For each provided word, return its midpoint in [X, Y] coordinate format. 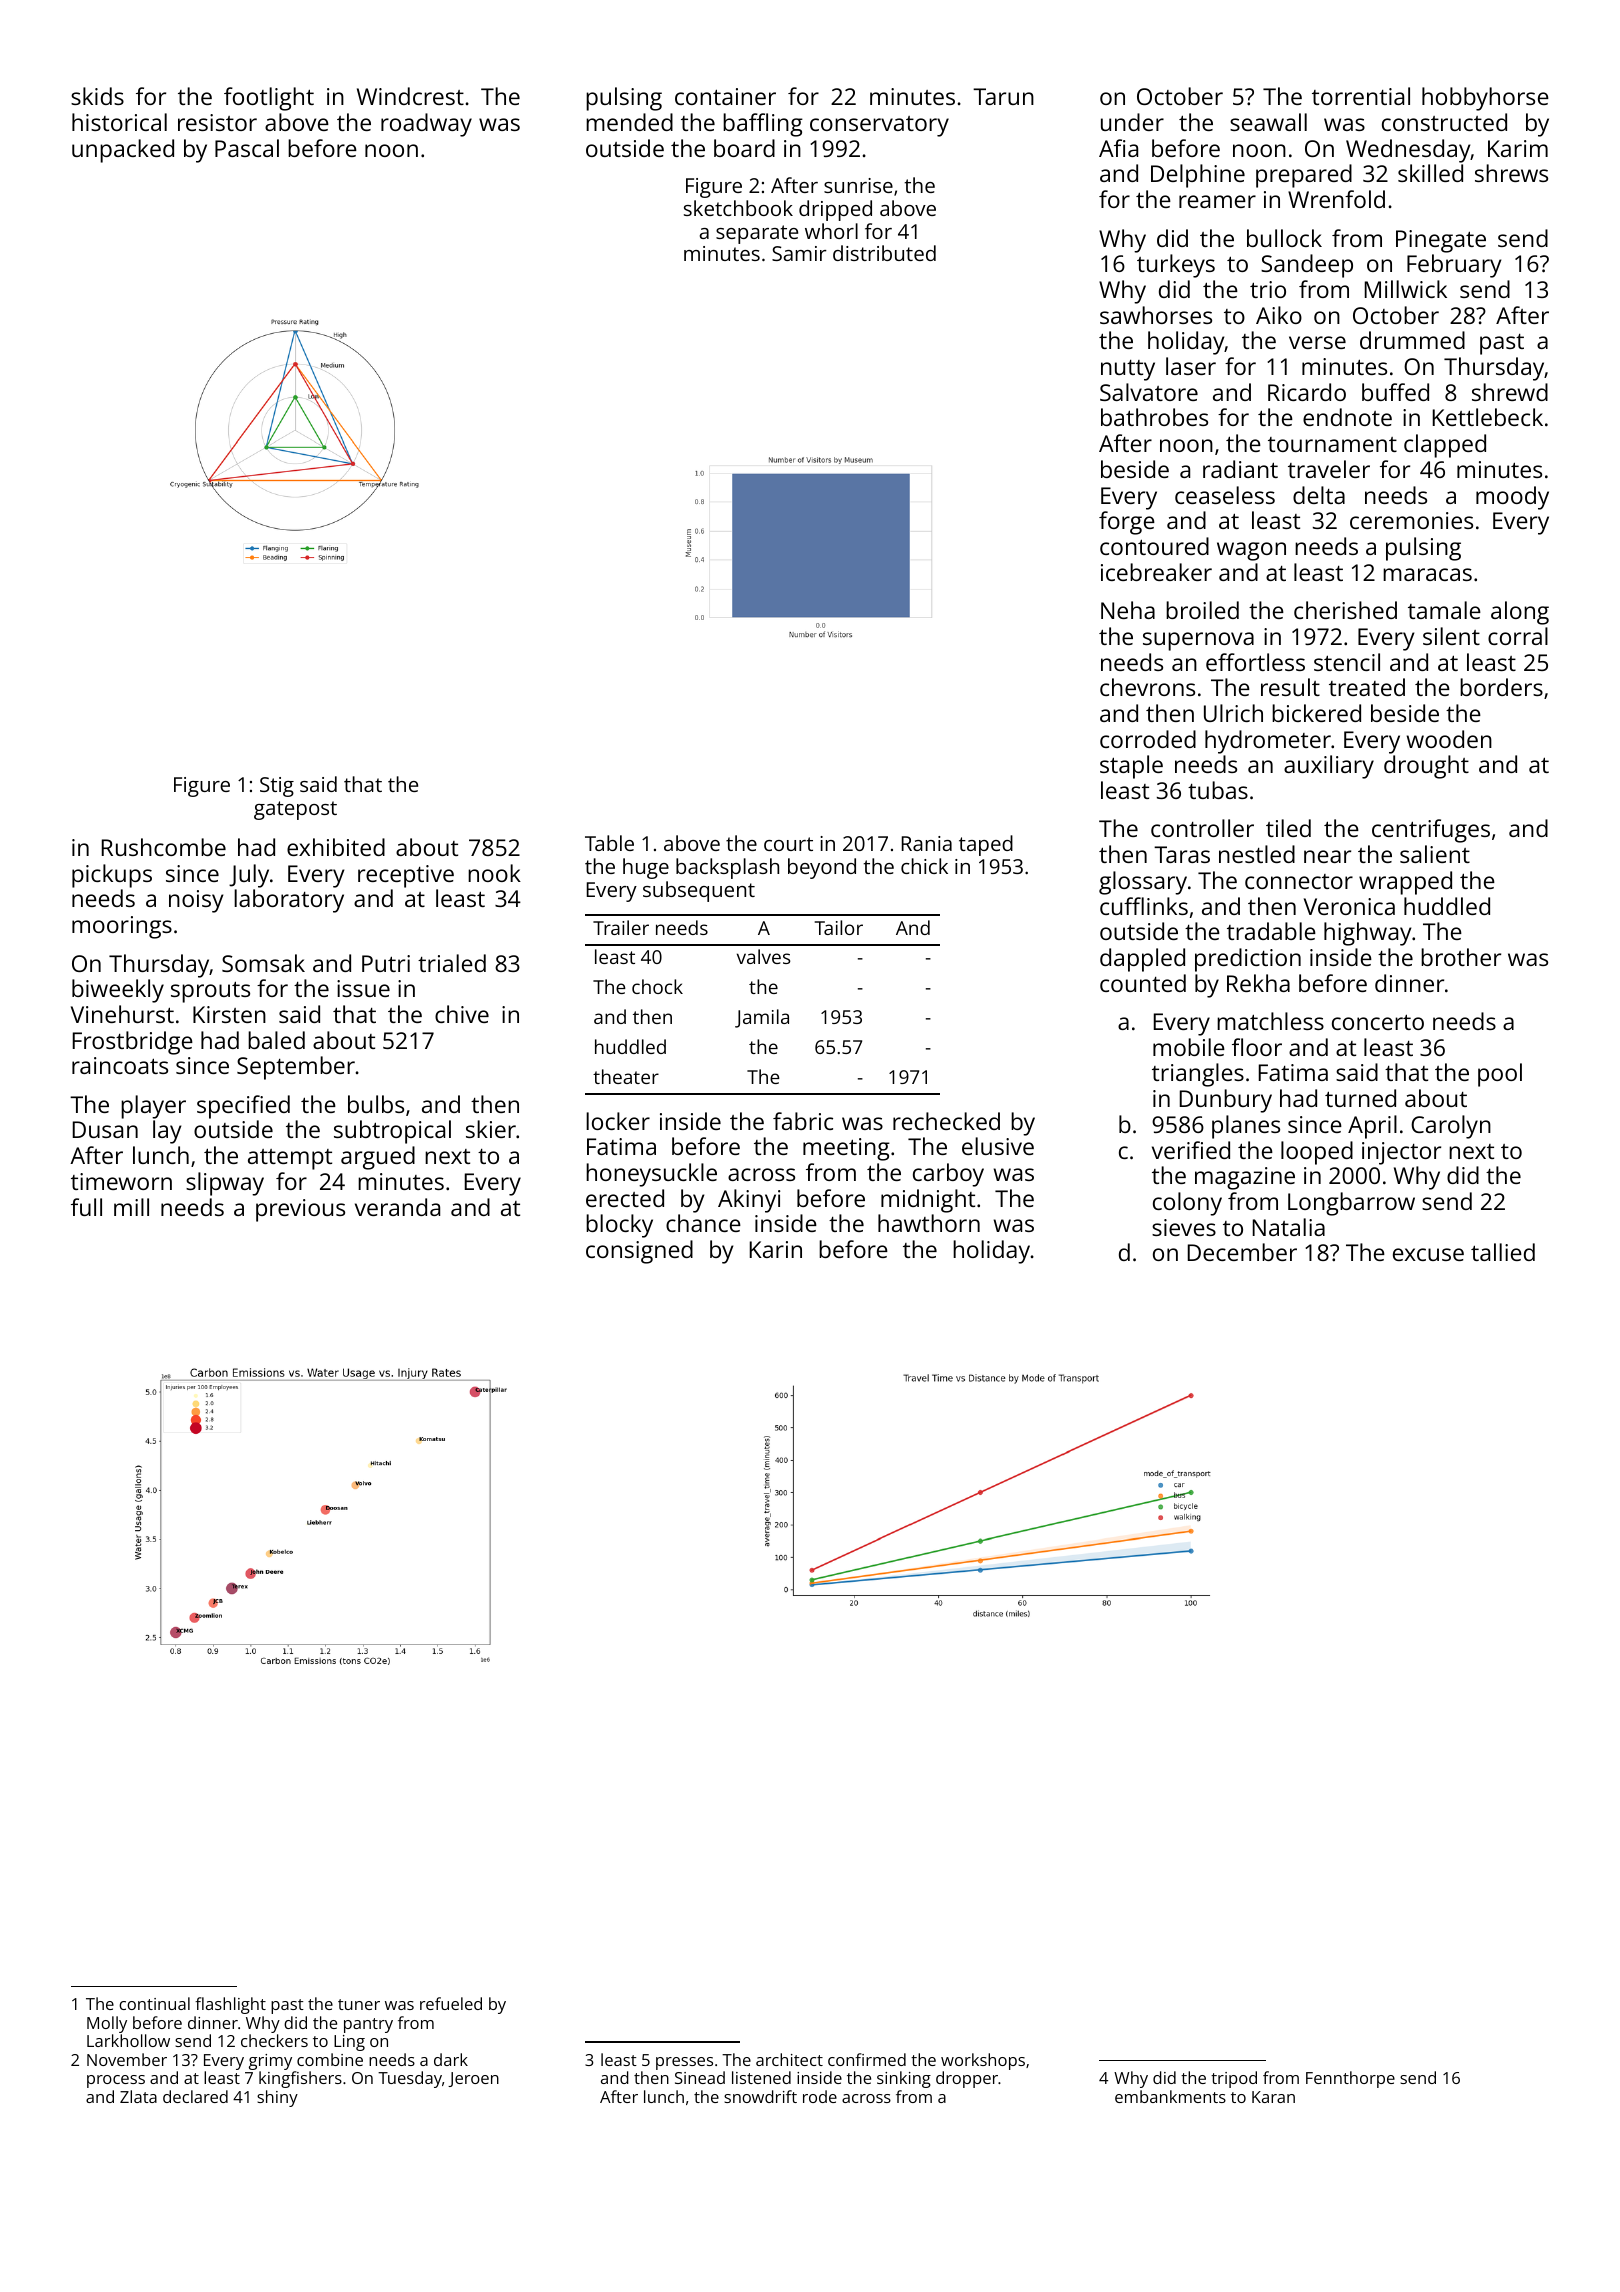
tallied [1503, 1252]
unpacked [123, 151]
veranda [397, 1207]
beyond [822, 868]
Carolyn [1451, 1127]
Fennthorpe [1350, 2079]
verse [1317, 342]
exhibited [336, 847]
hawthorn [929, 1223]
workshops [983, 2061]
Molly [107, 2024]
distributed [884, 253]
